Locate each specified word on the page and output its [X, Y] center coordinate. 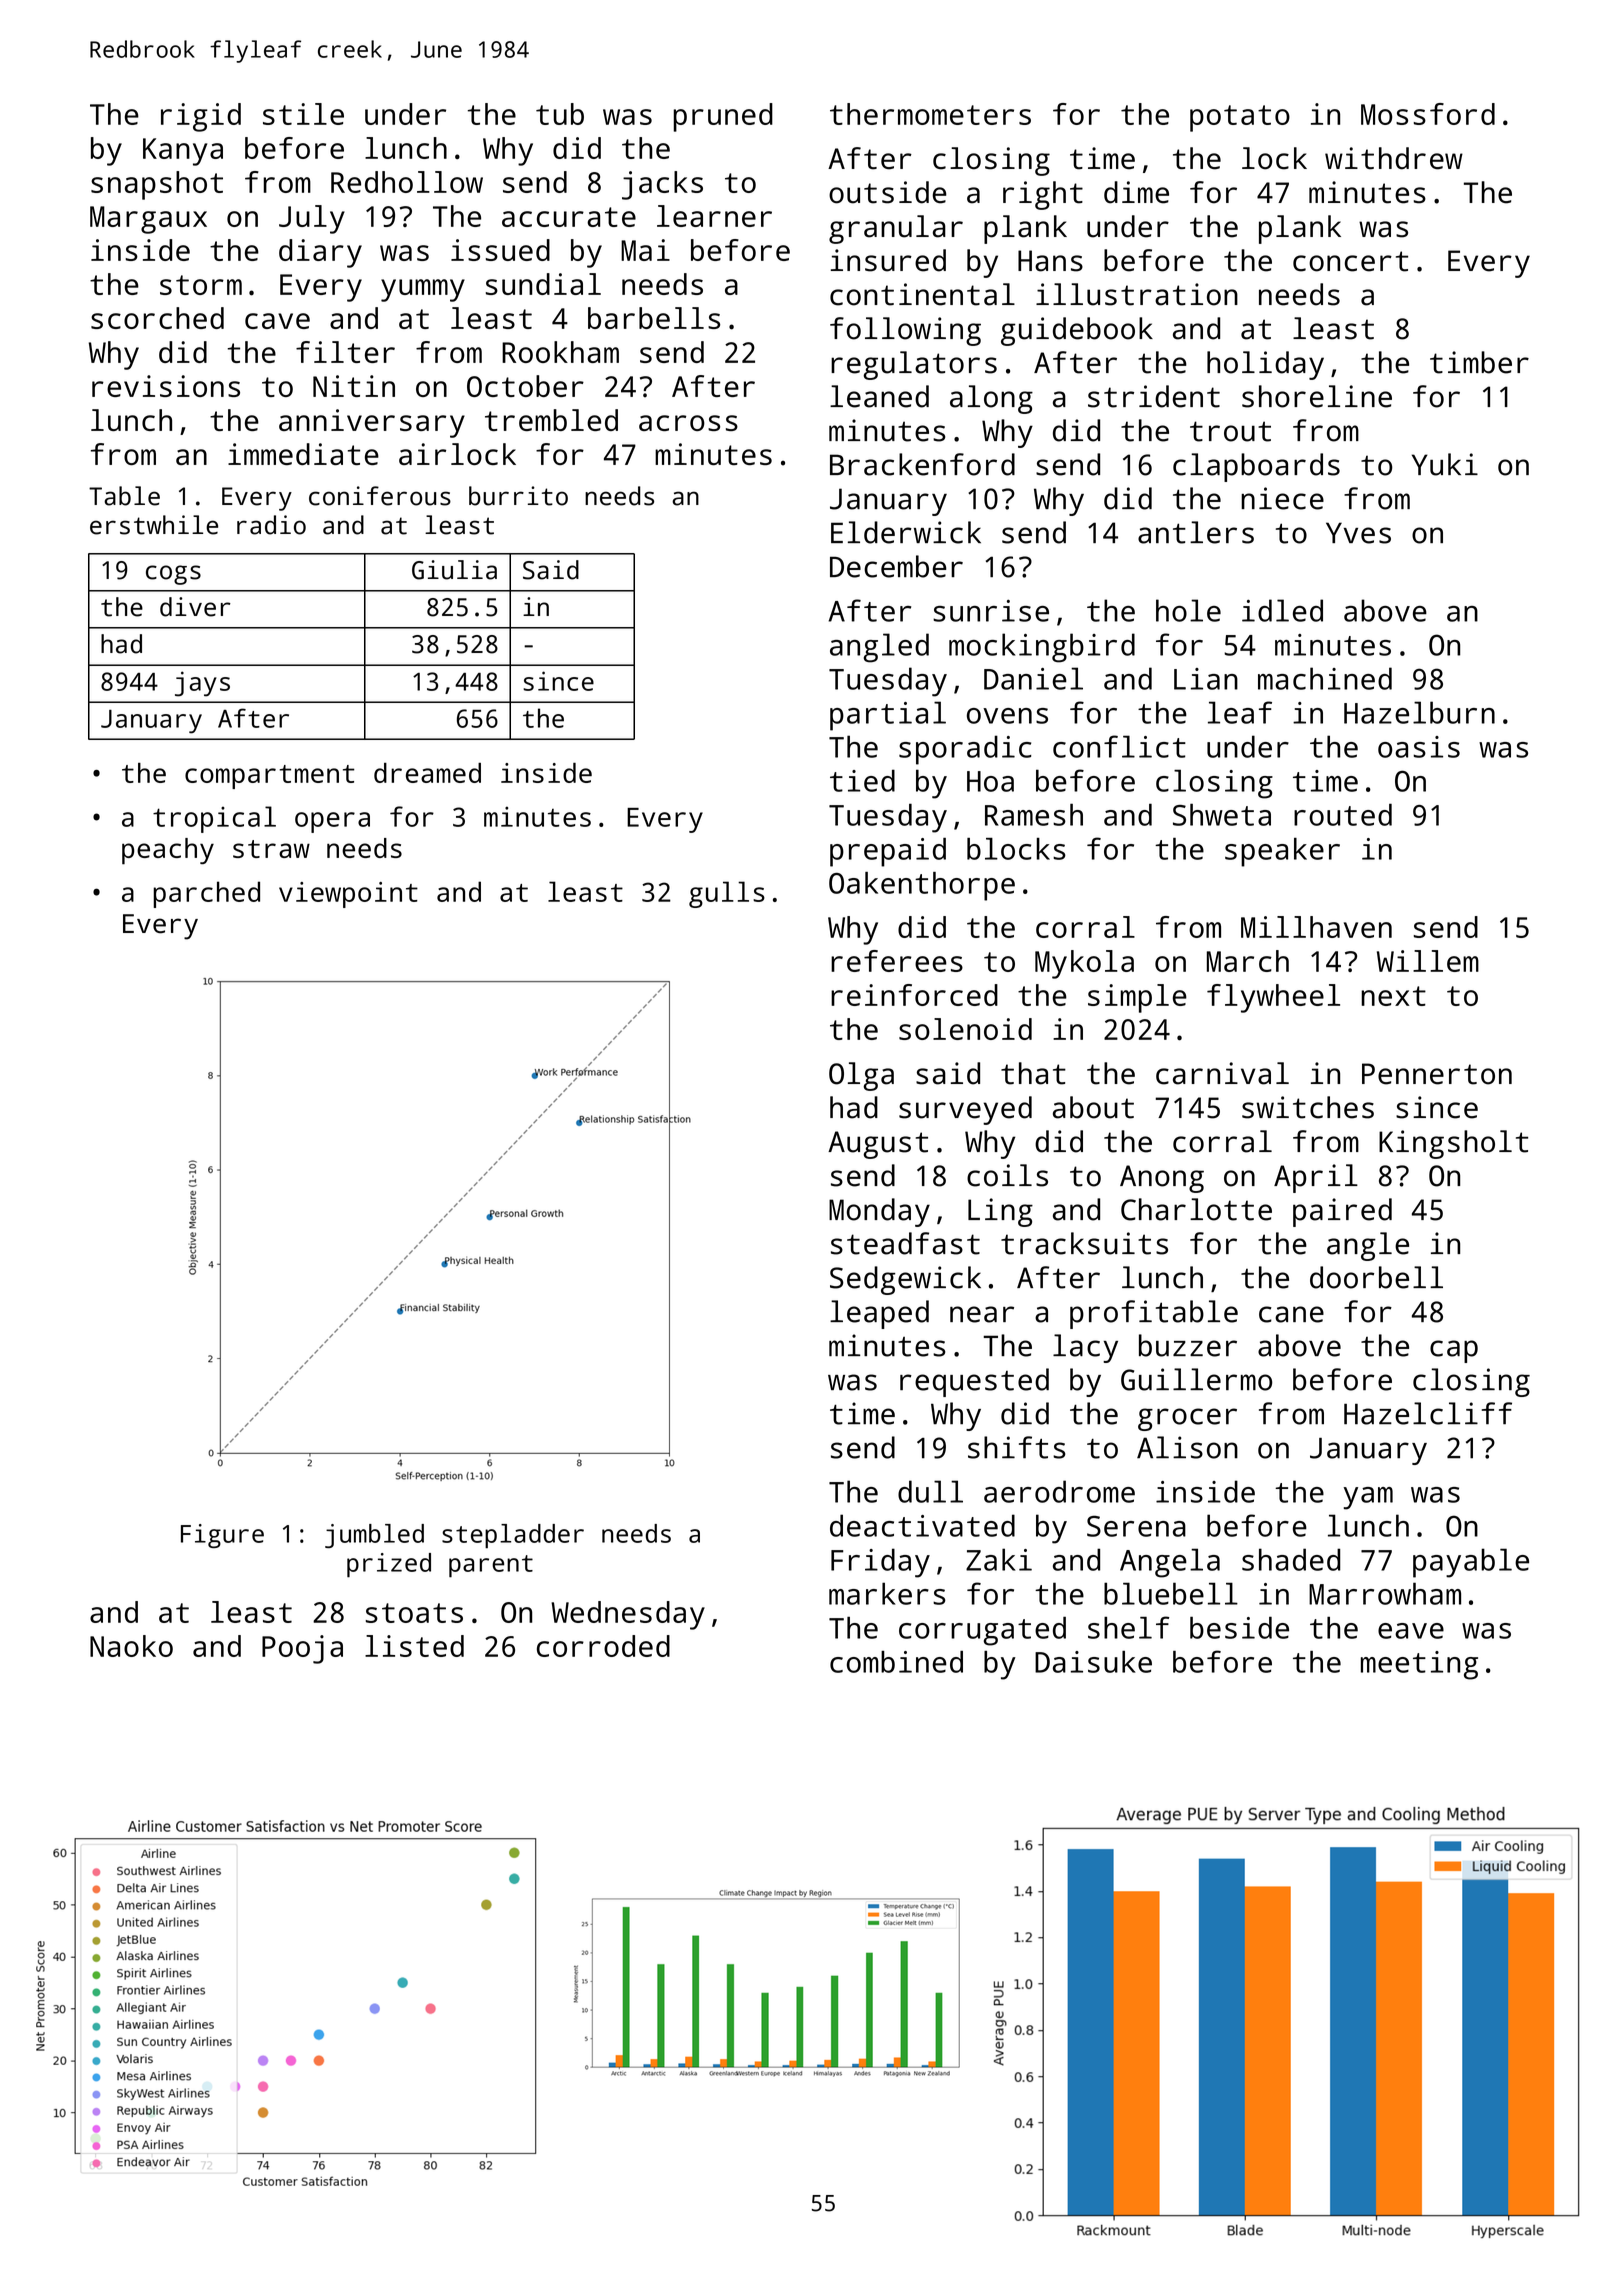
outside [888, 192]
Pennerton [1437, 1074]
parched [206, 894]
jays [202, 684]
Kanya [183, 152]
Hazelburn [1419, 712]
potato [1240, 118]
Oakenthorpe [922, 886]
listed [414, 1646]
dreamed [427, 773]
